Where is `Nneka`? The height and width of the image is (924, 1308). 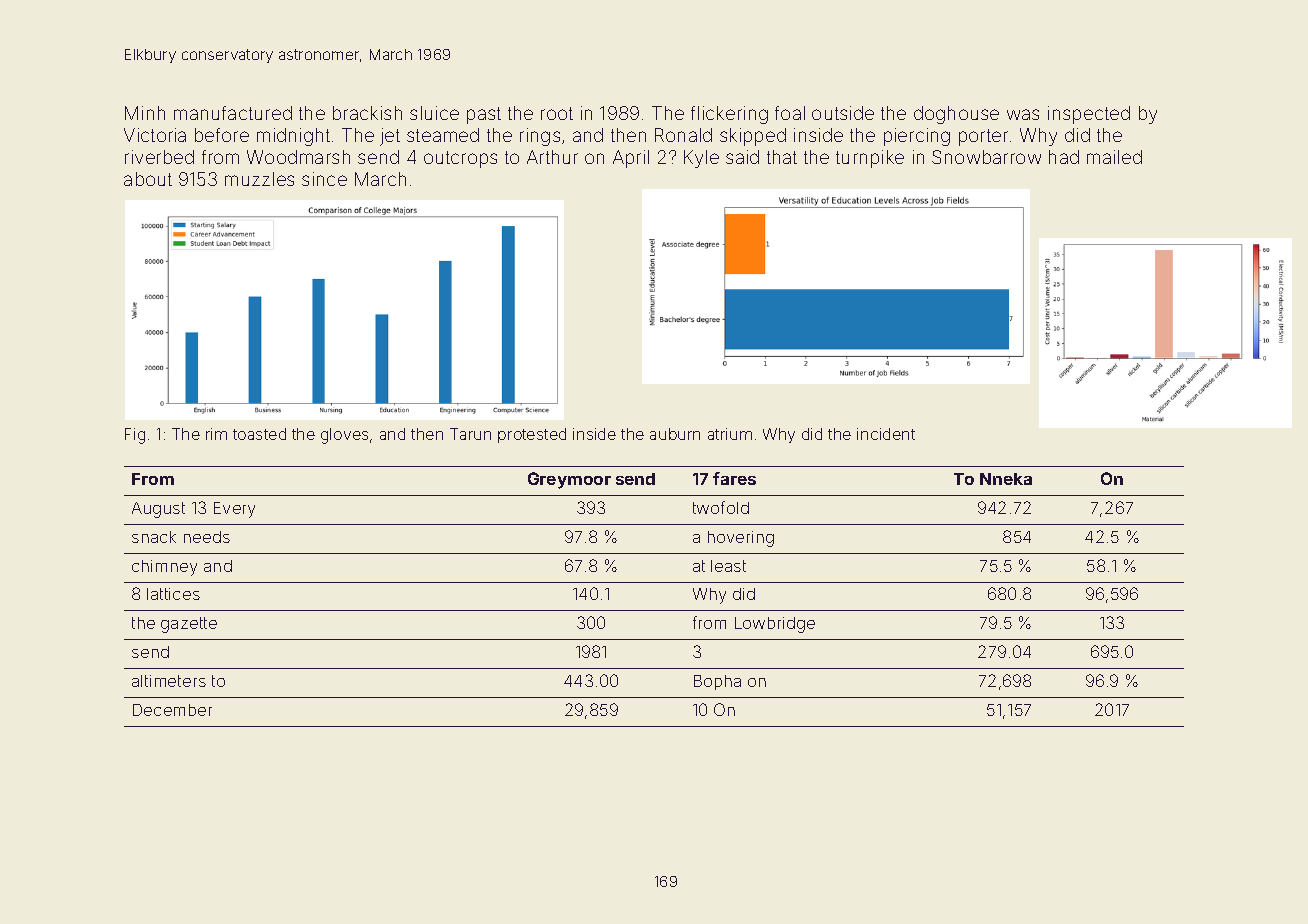 Nneka is located at coordinates (1006, 479).
